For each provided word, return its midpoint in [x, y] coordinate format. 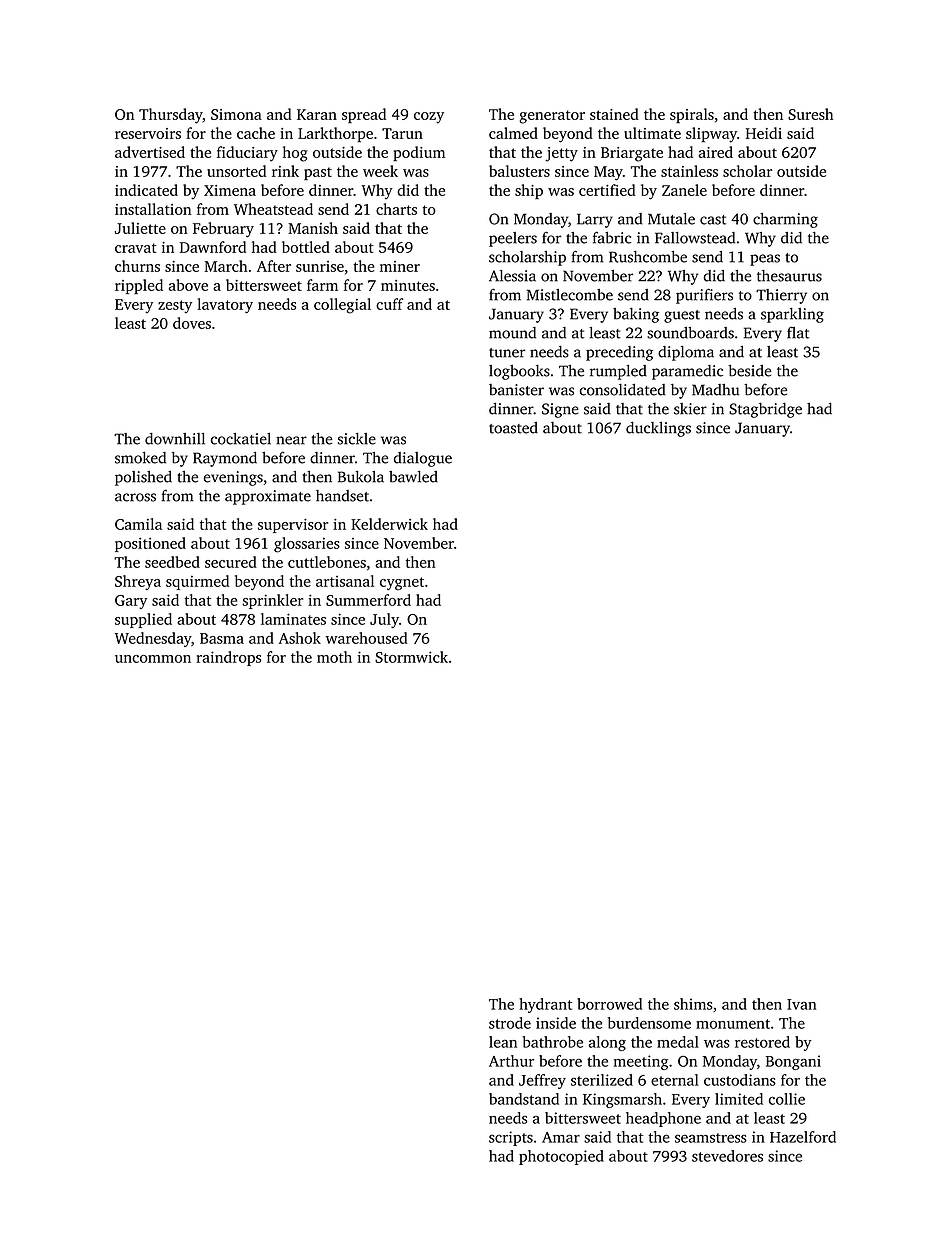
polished [143, 478]
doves [192, 323]
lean [503, 1042]
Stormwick [411, 657]
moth [334, 657]
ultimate [652, 133]
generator [552, 117]
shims [693, 1004]
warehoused [366, 638]
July [384, 620]
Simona [236, 114]
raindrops [228, 658]
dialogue [423, 459]
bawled [413, 477]
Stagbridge [765, 410]
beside [750, 371]
